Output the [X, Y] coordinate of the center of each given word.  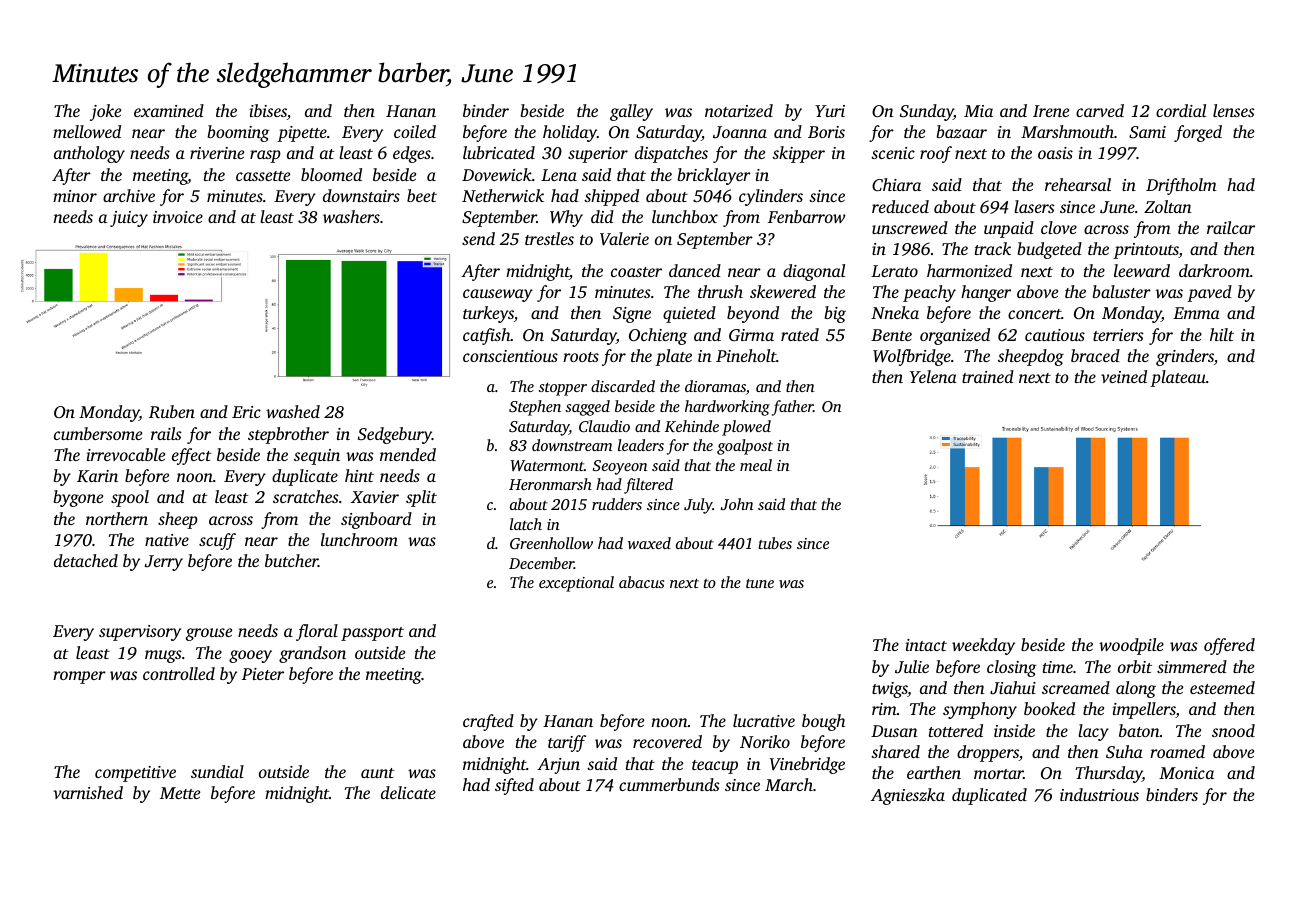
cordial [1181, 110]
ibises [268, 110]
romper [79, 677]
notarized [739, 110]
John [737, 504]
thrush [720, 291]
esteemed [1222, 687]
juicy [129, 219]
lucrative [764, 720]
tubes [775, 543]
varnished [88, 792]
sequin [317, 457]
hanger [986, 293]
